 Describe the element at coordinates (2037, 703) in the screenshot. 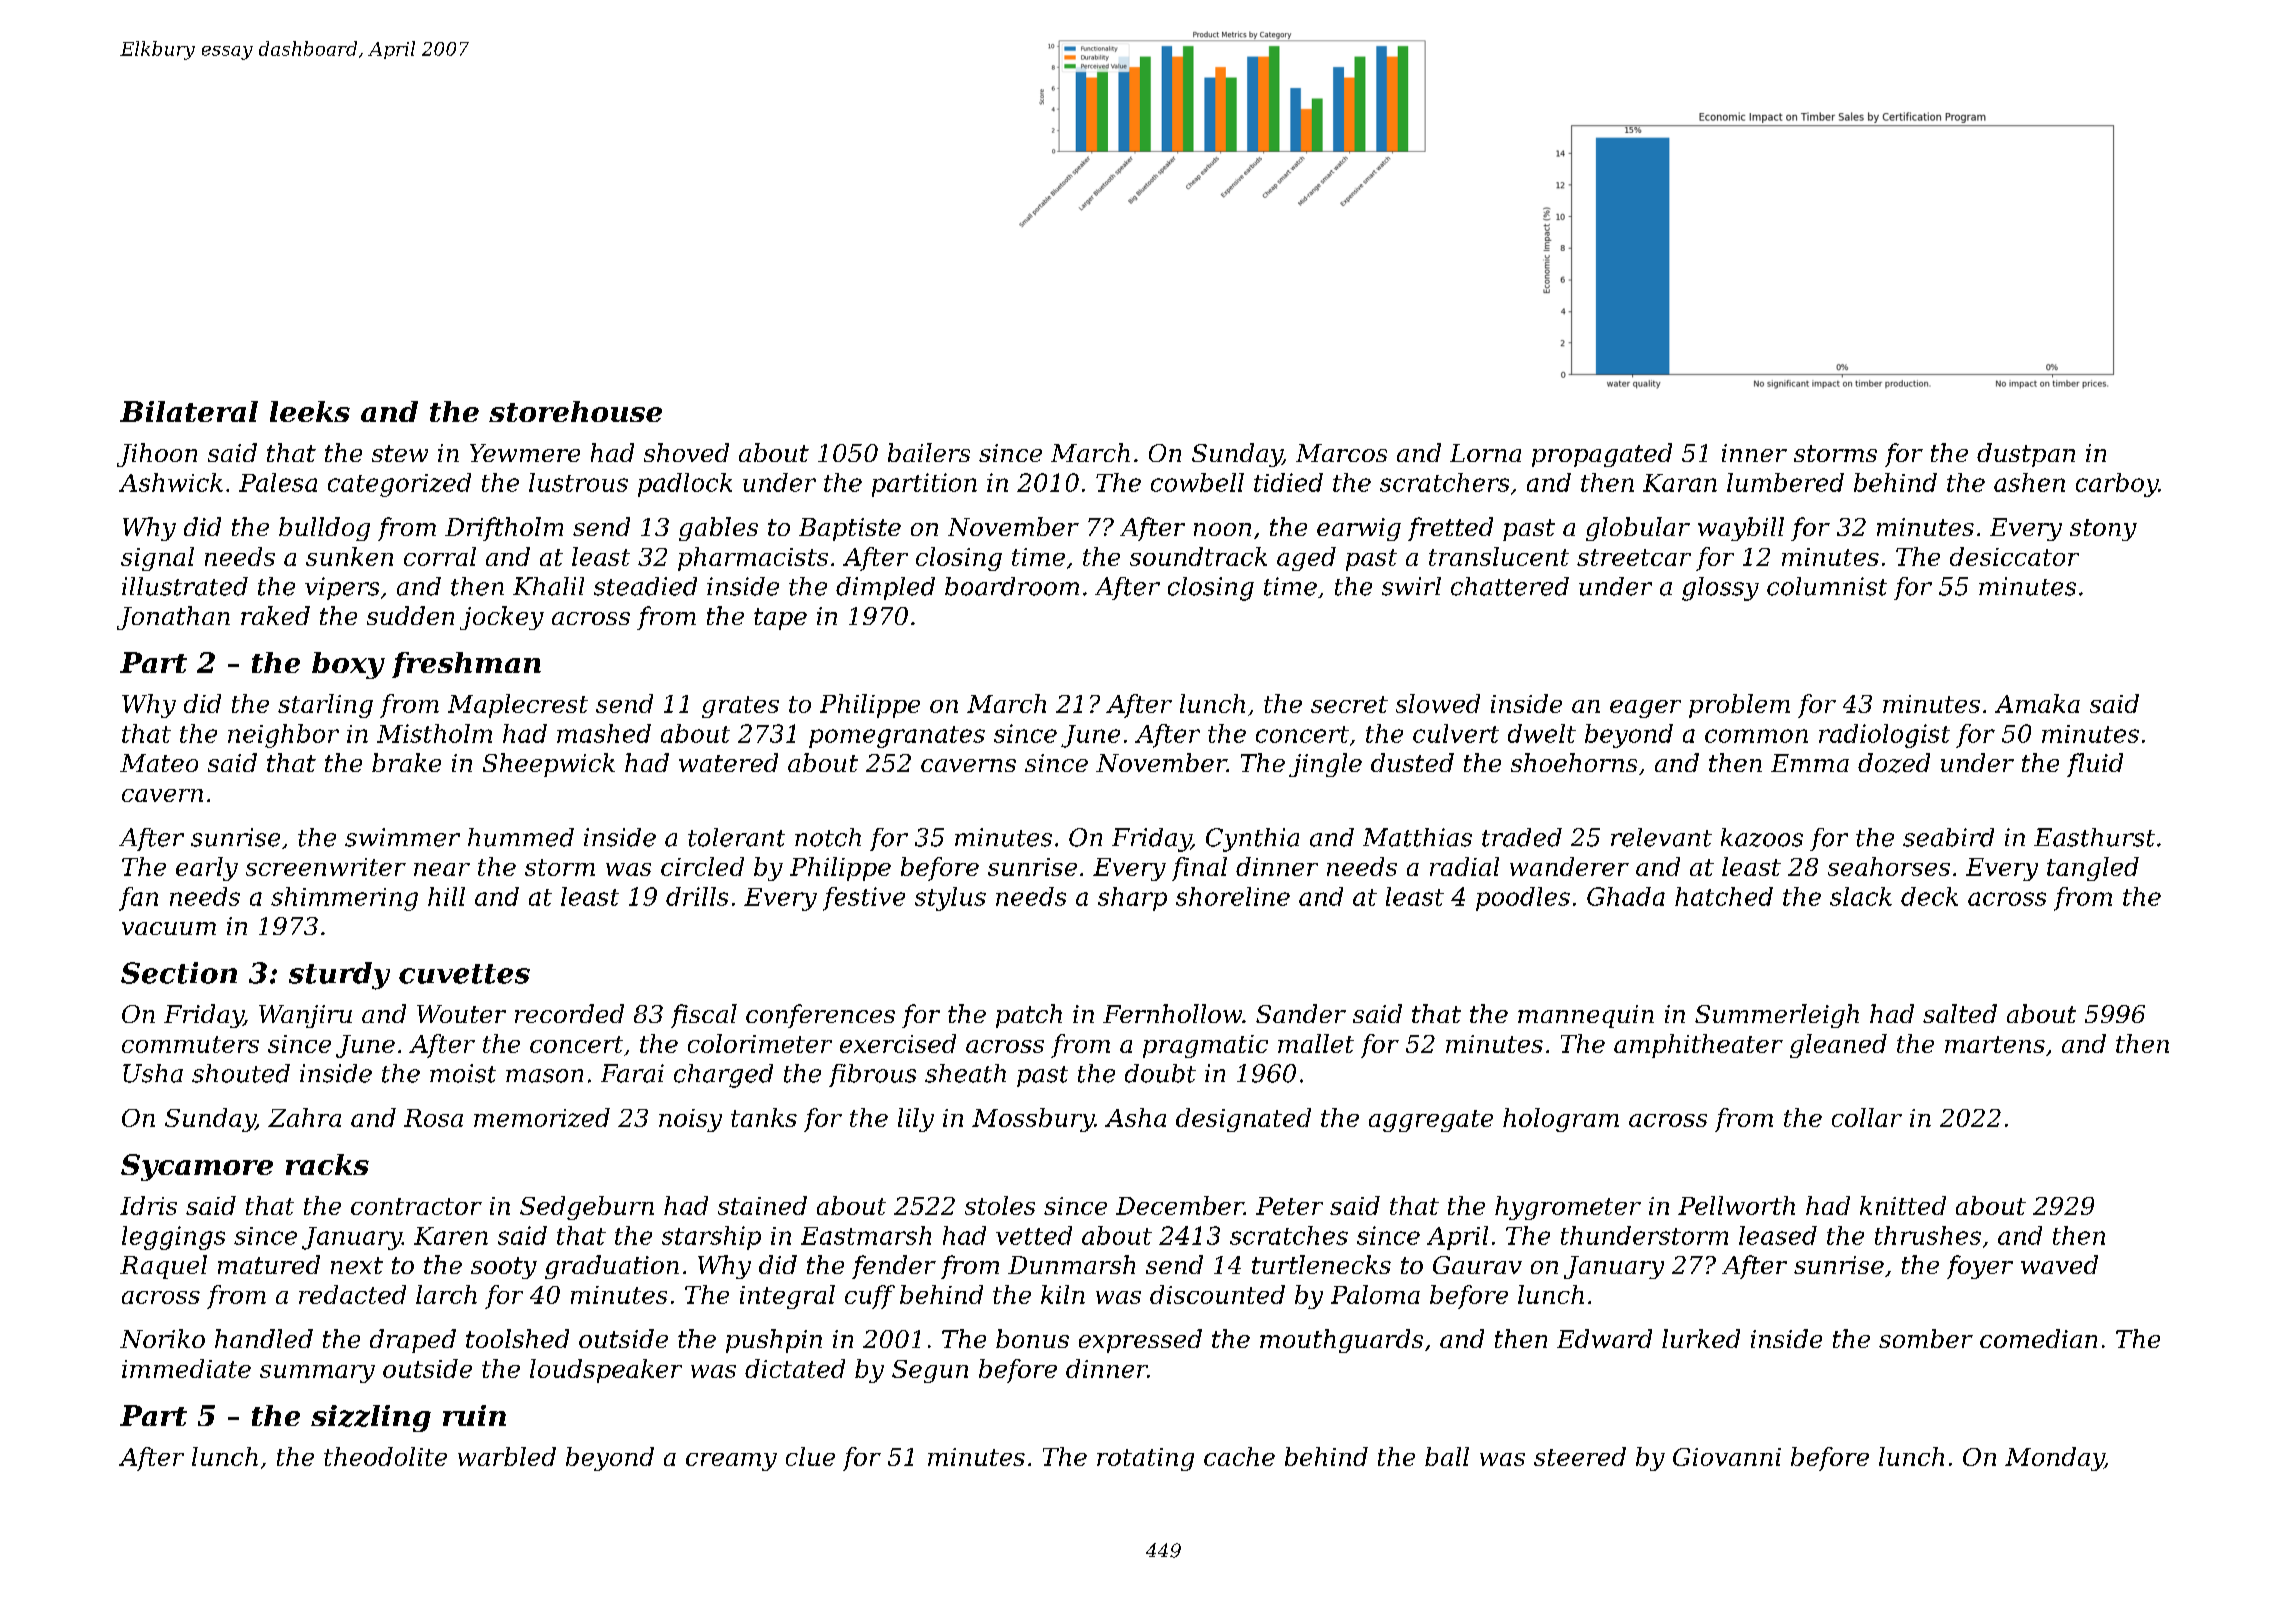

I see `Amaka` at that location.
